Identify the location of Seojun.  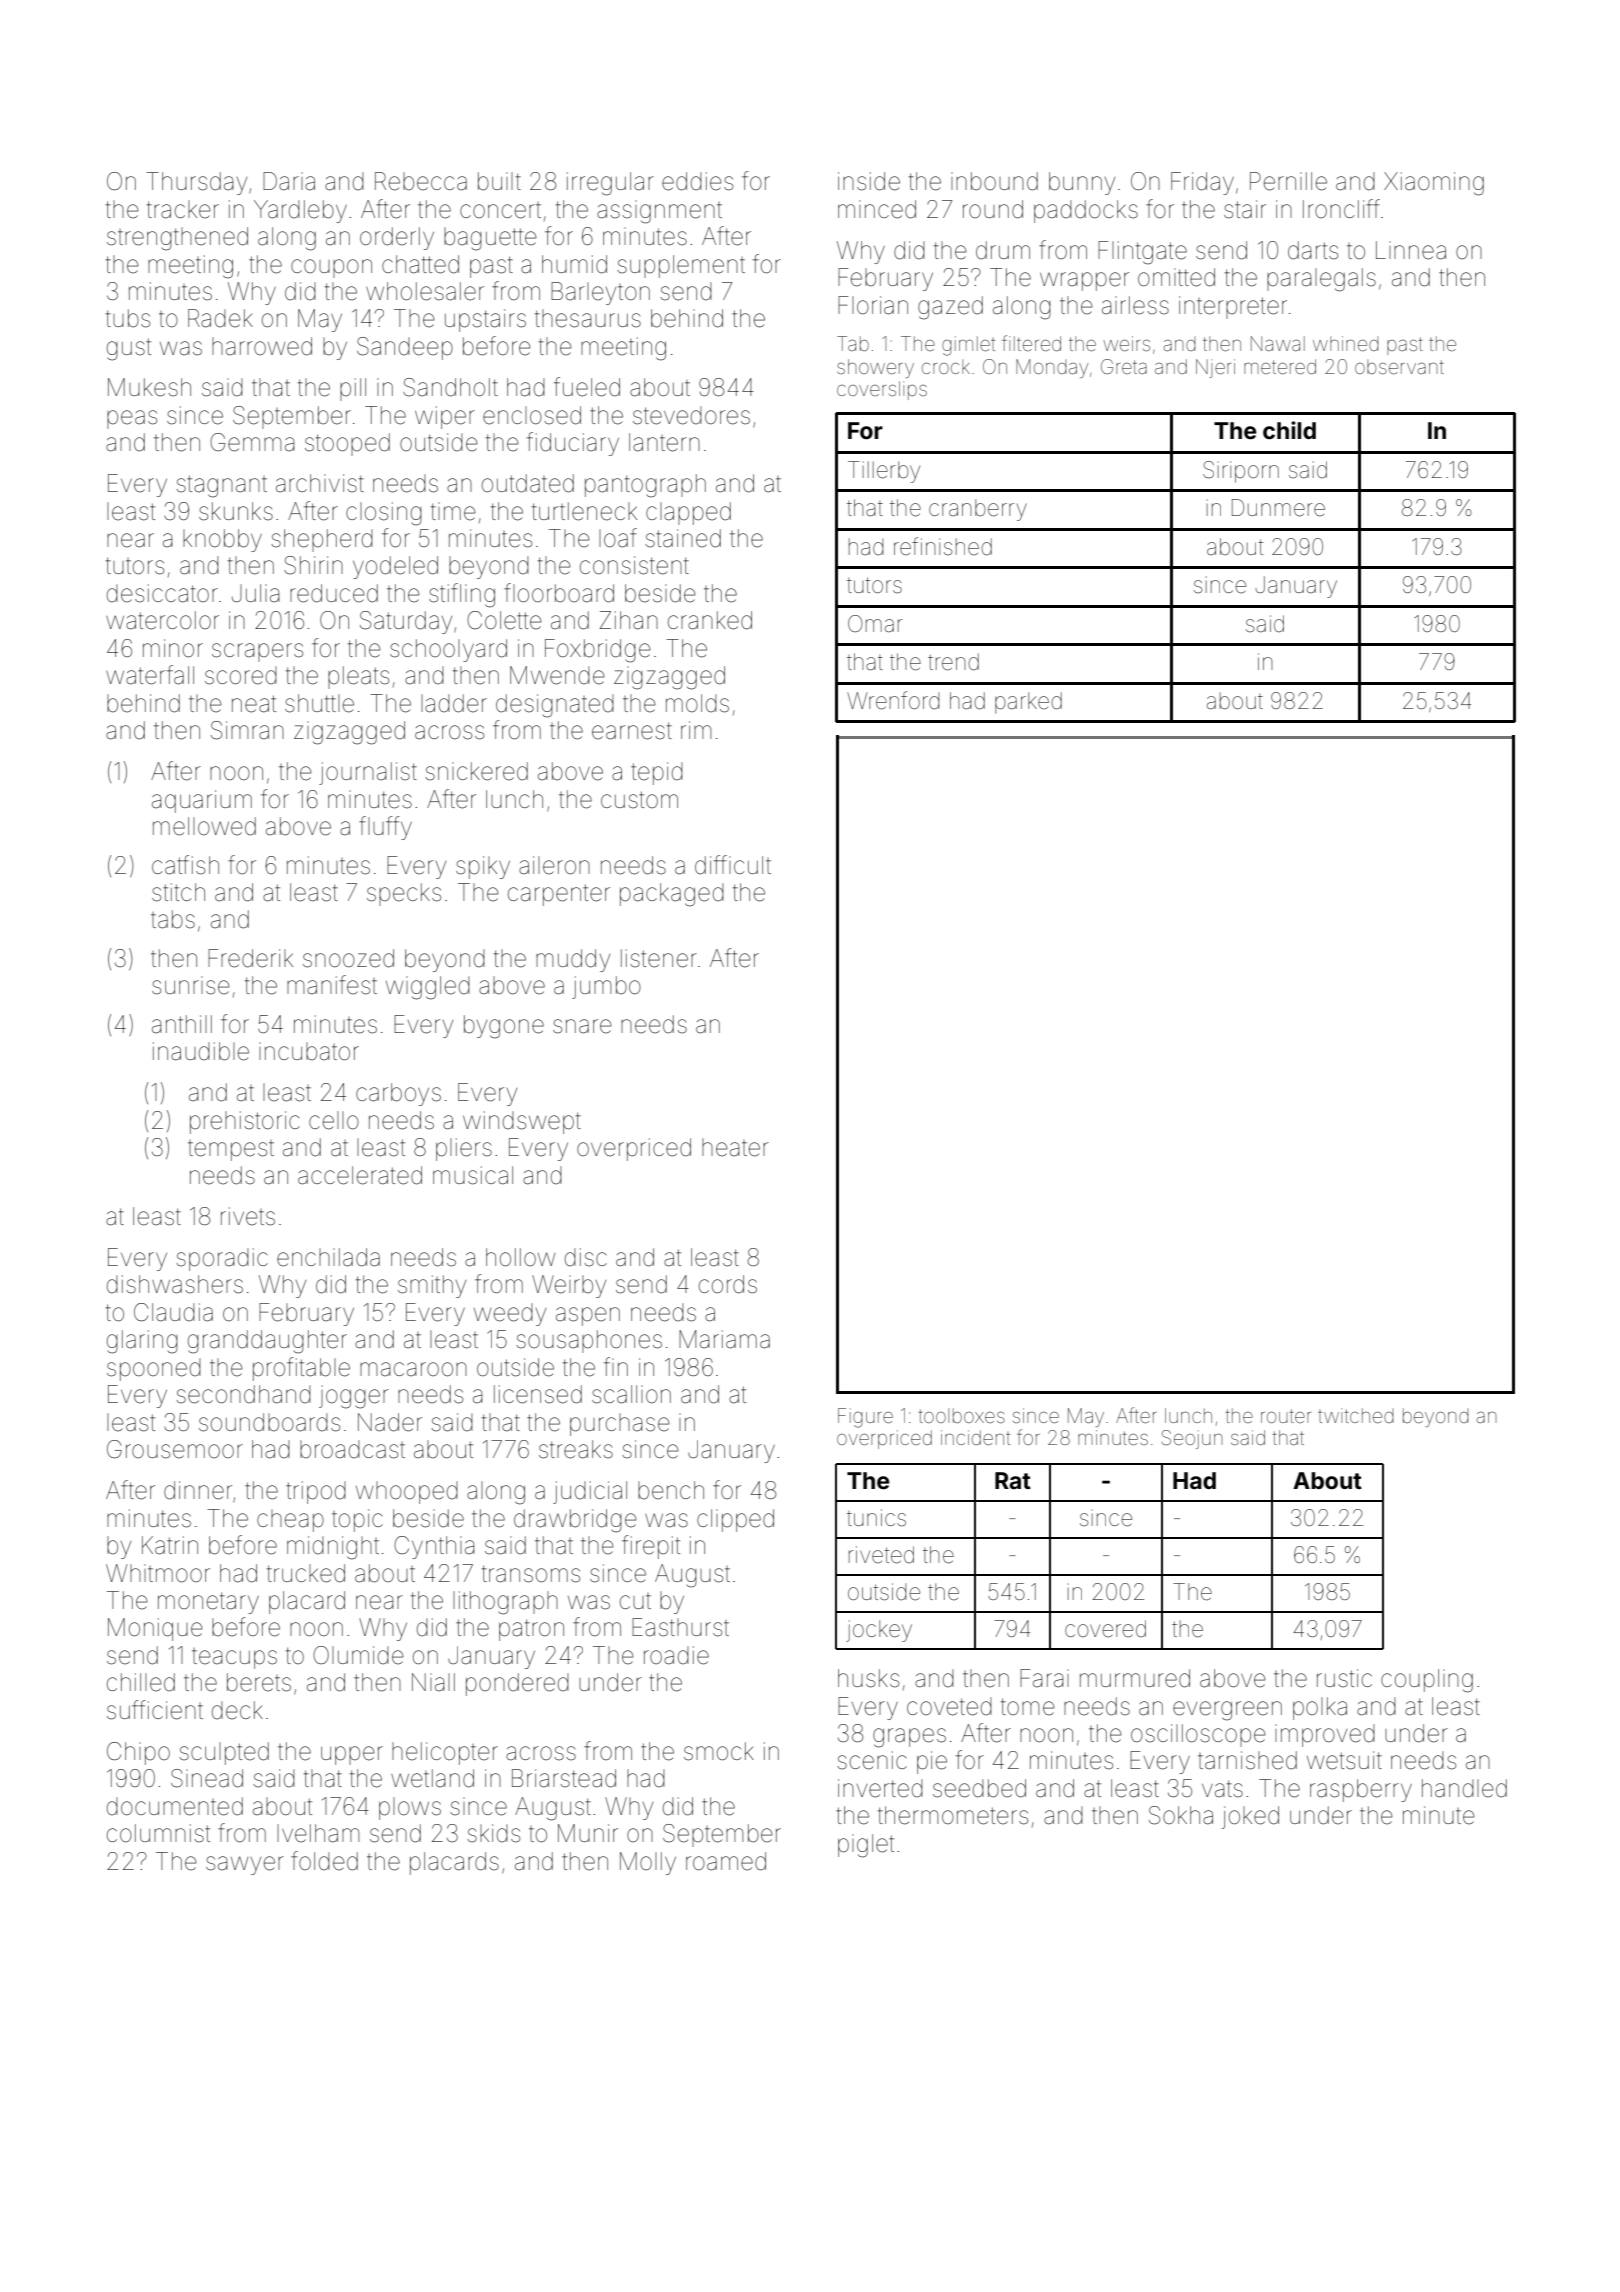
(1192, 1439).
